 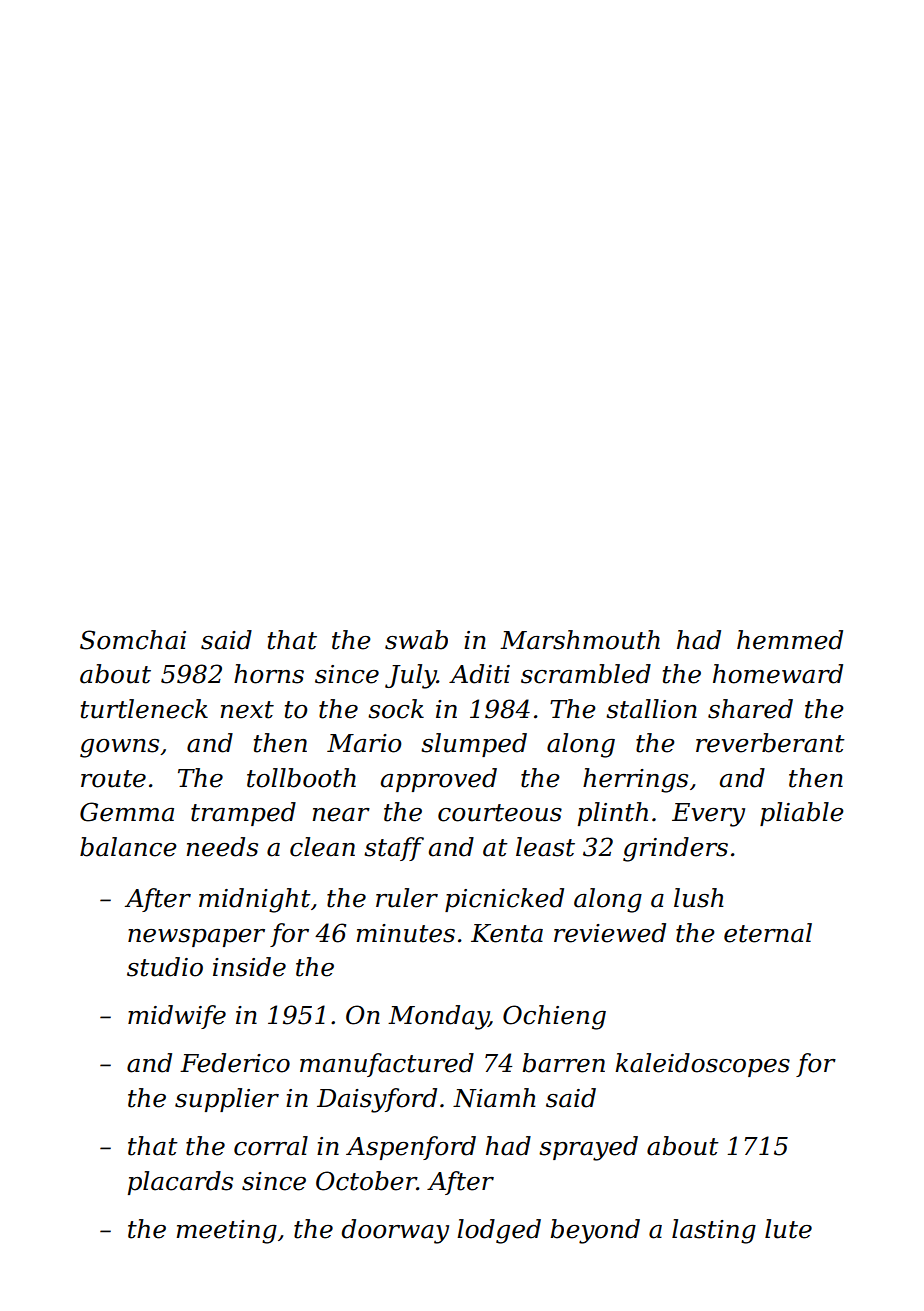 What do you see at coordinates (499, 1231) in the screenshot?
I see `lodged` at bounding box center [499, 1231].
